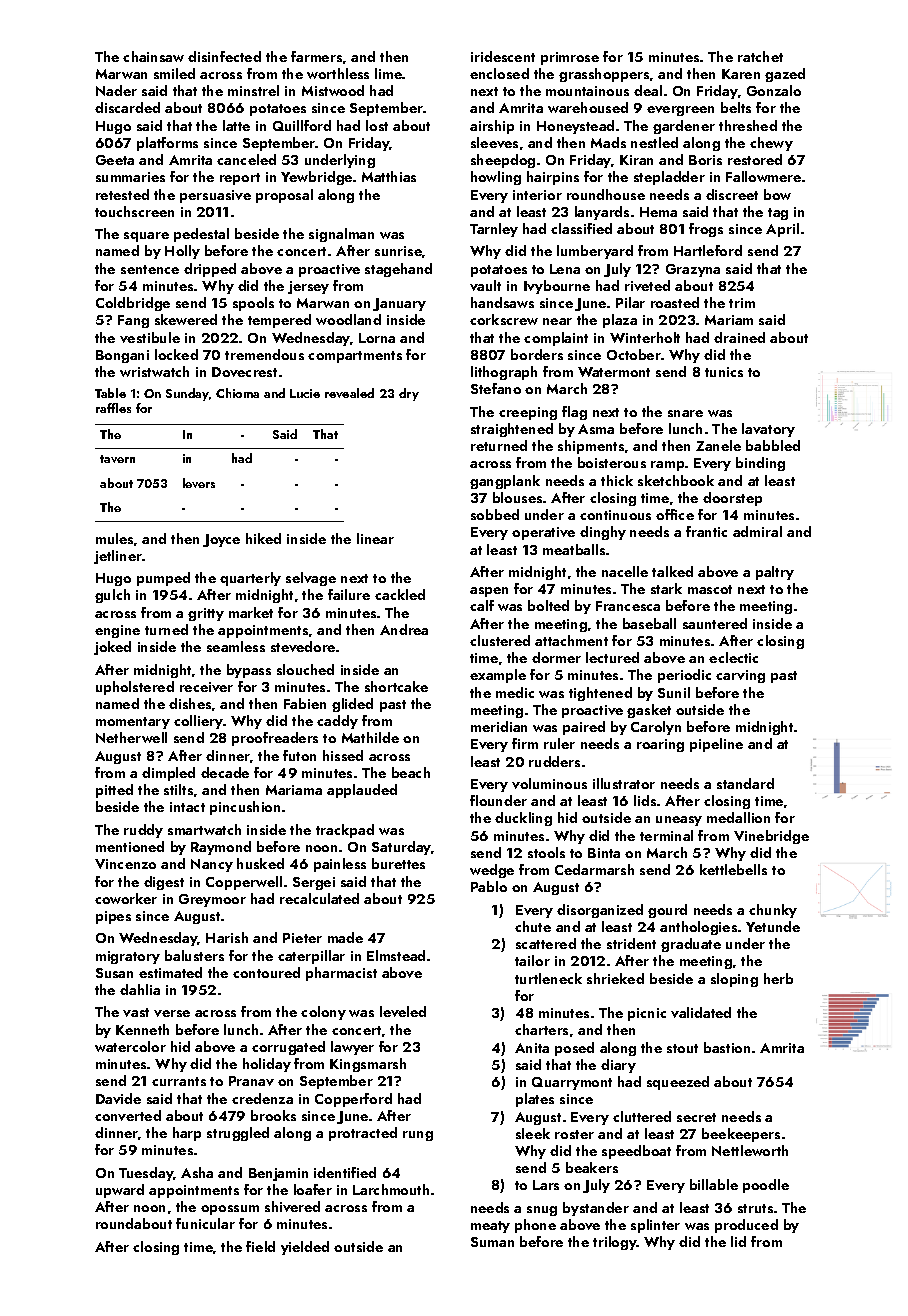  Describe the element at coordinates (739, 337) in the screenshot. I see `drained` at that location.
